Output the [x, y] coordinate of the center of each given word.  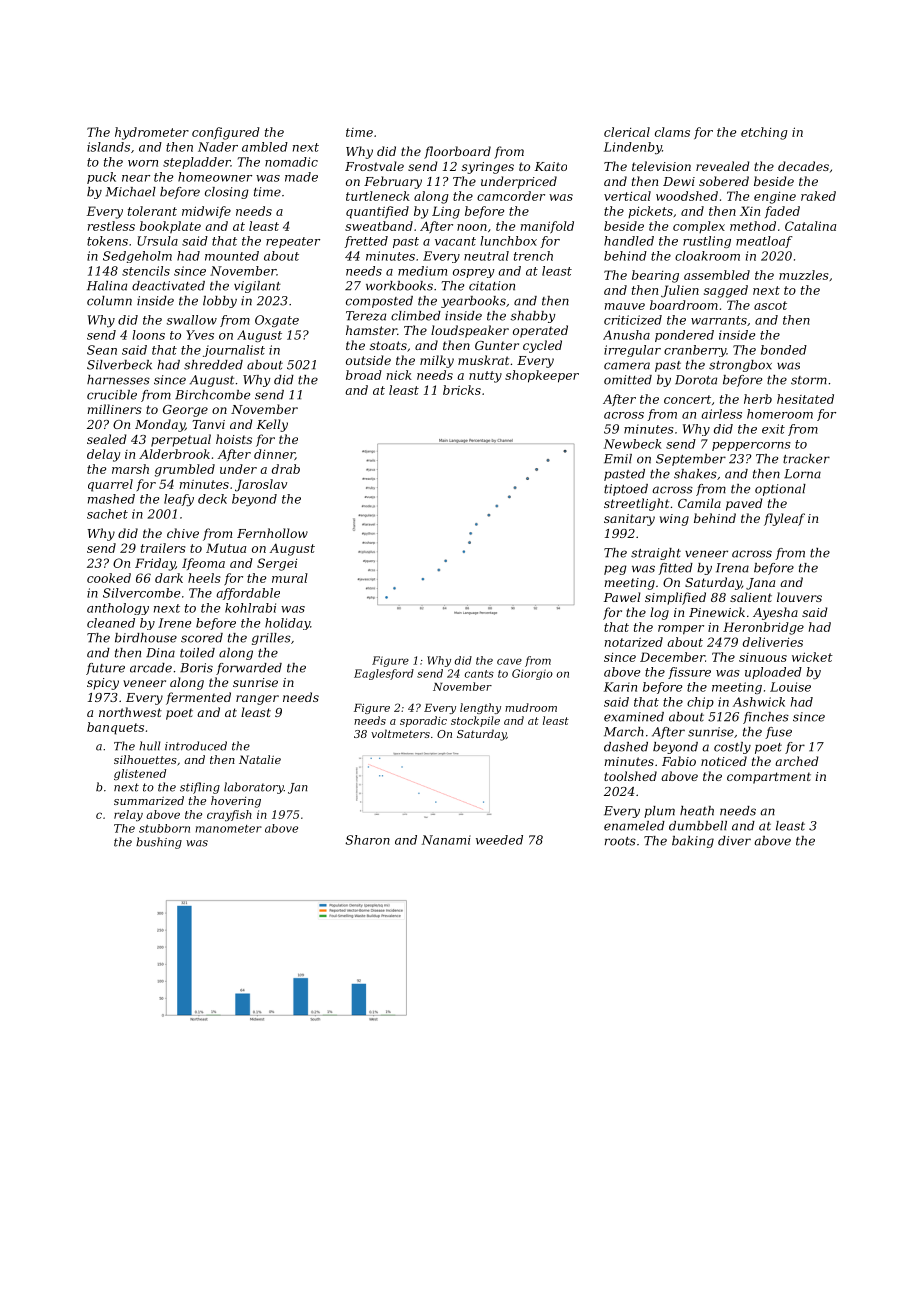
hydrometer [152, 133]
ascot [770, 305]
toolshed [630, 776]
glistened [140, 775]
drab [286, 469]
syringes [488, 168]
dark [169, 578]
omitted [628, 380]
